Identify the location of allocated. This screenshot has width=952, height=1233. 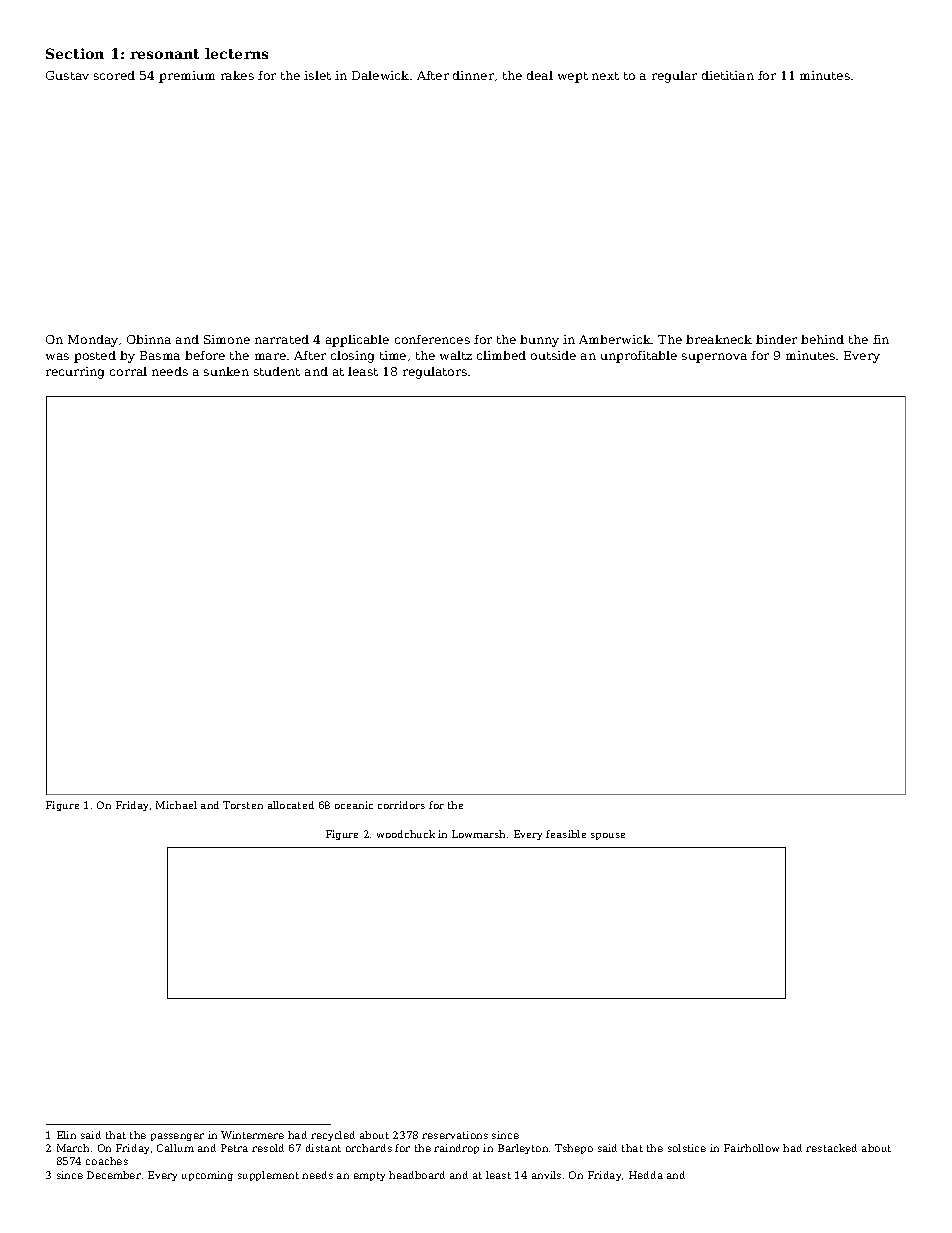
(291, 805).
